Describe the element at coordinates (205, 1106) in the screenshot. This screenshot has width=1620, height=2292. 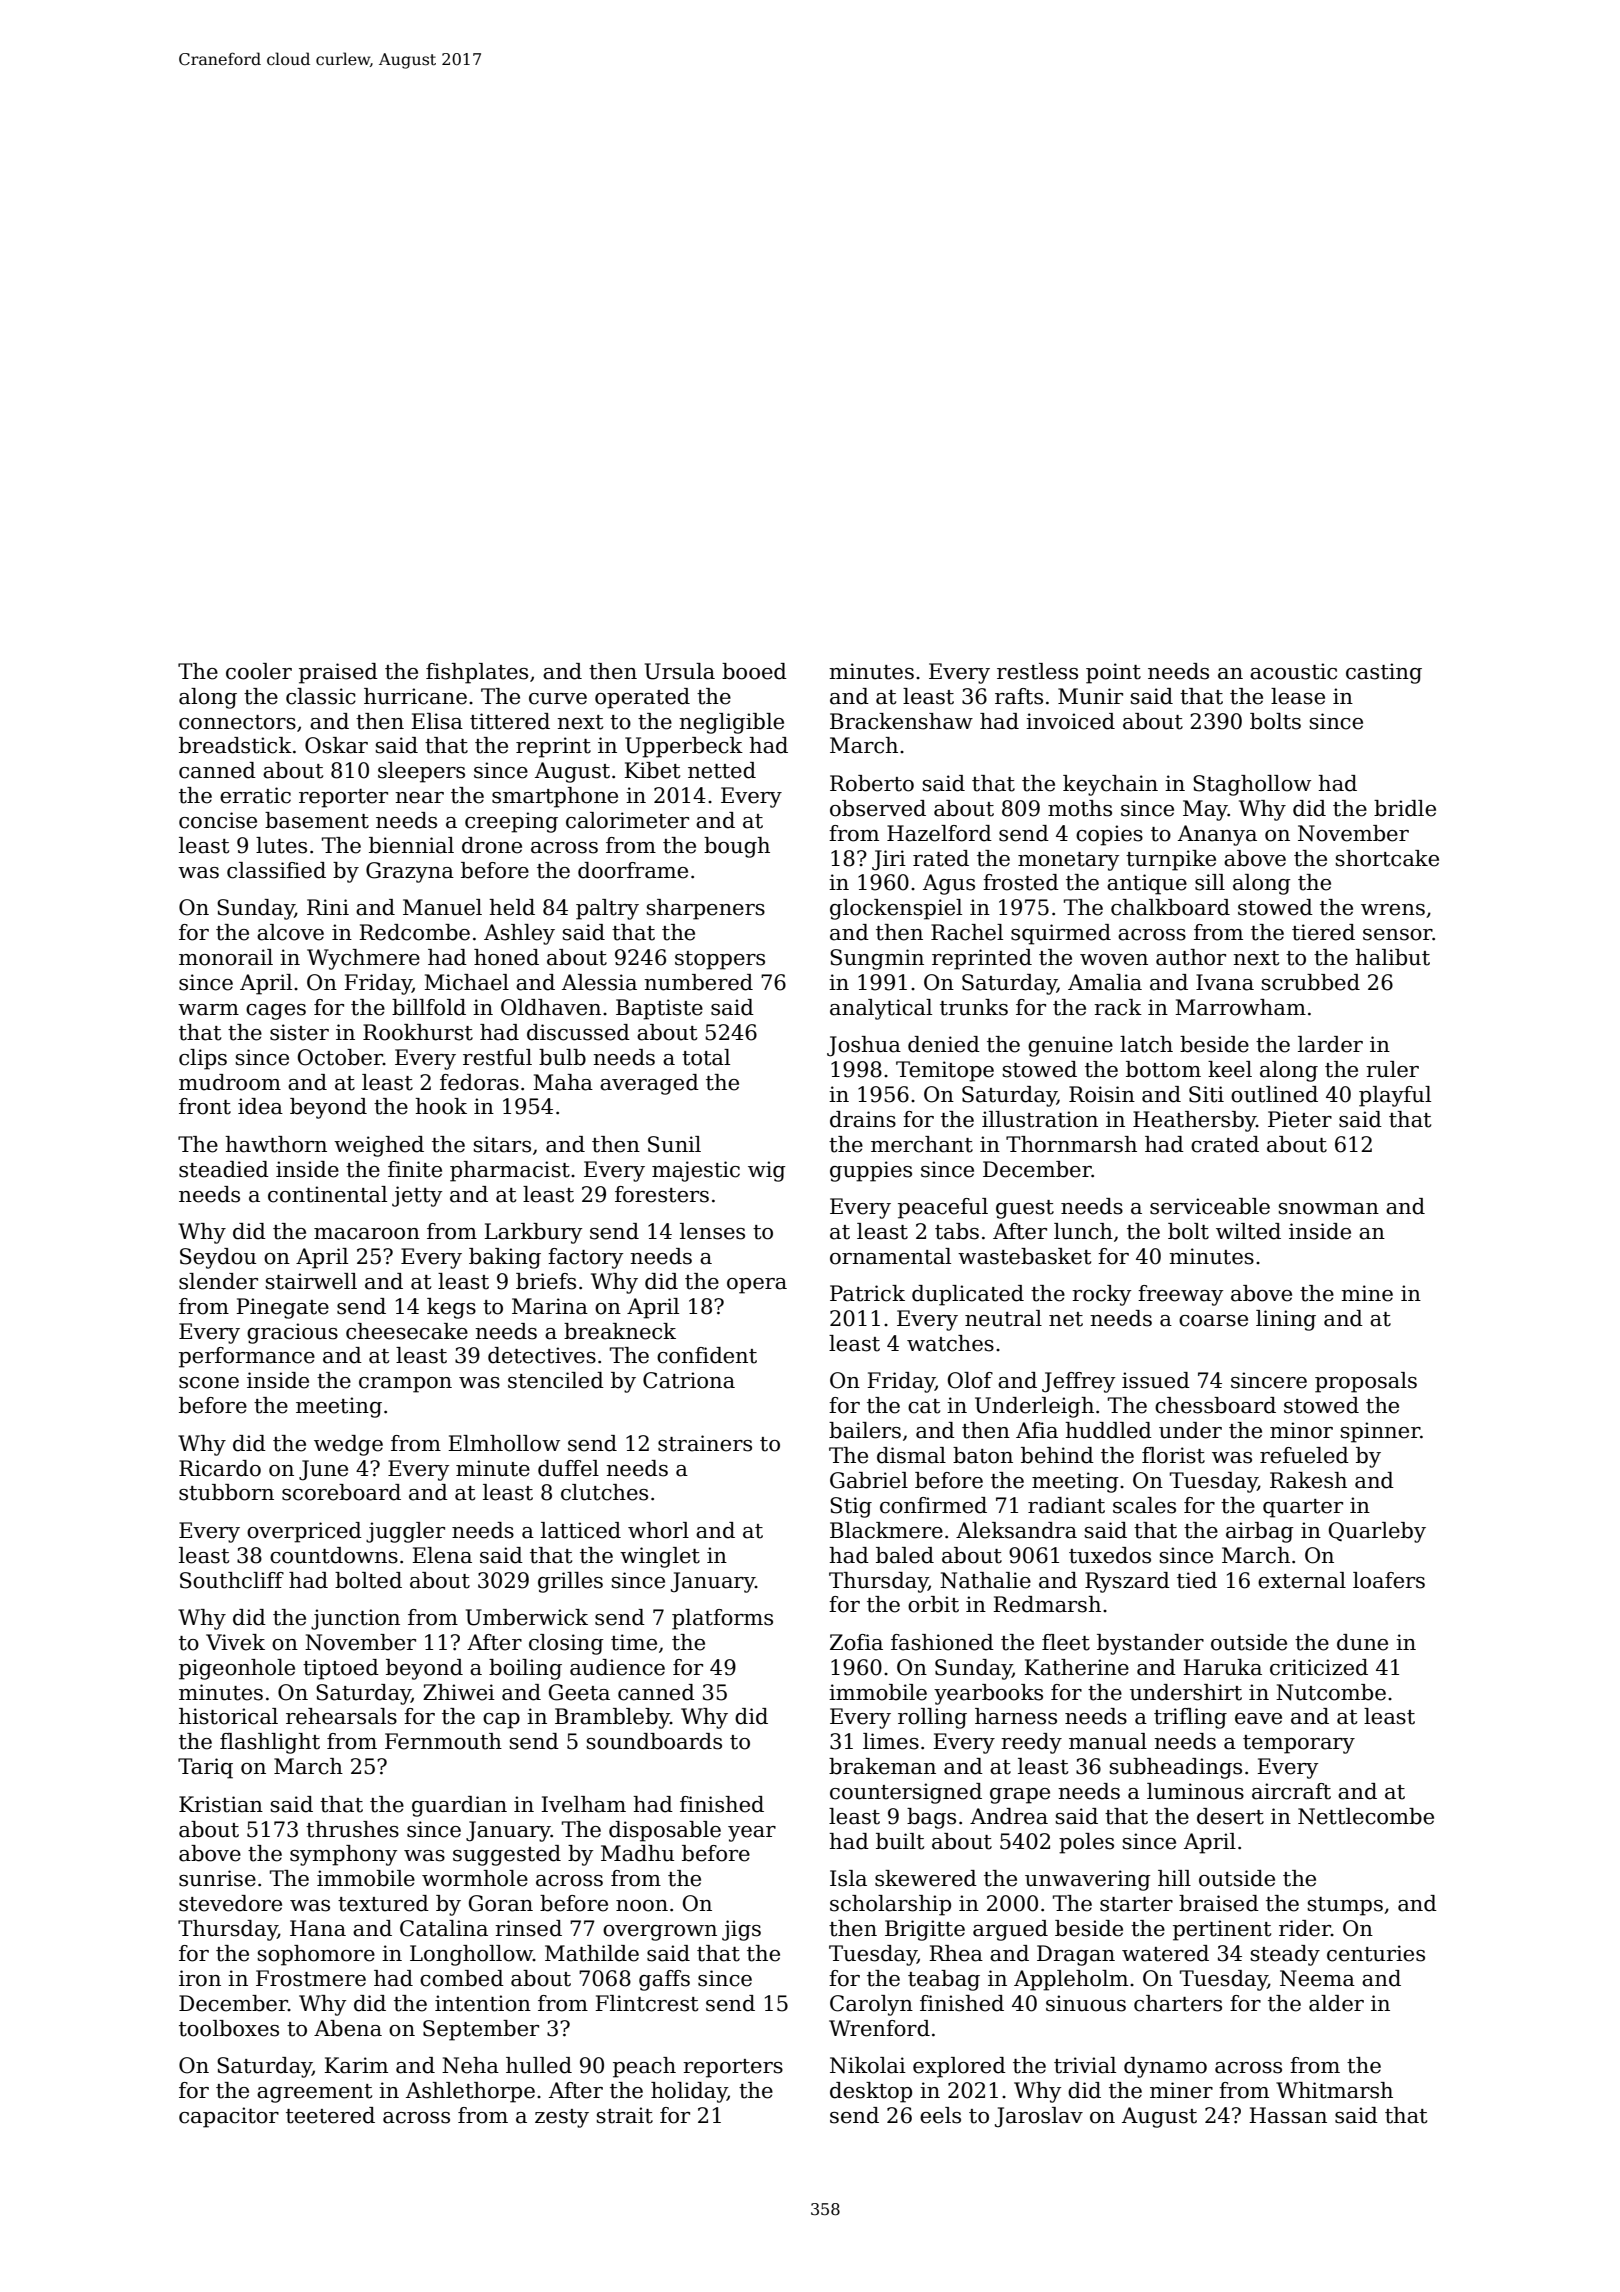
I see `front` at that location.
